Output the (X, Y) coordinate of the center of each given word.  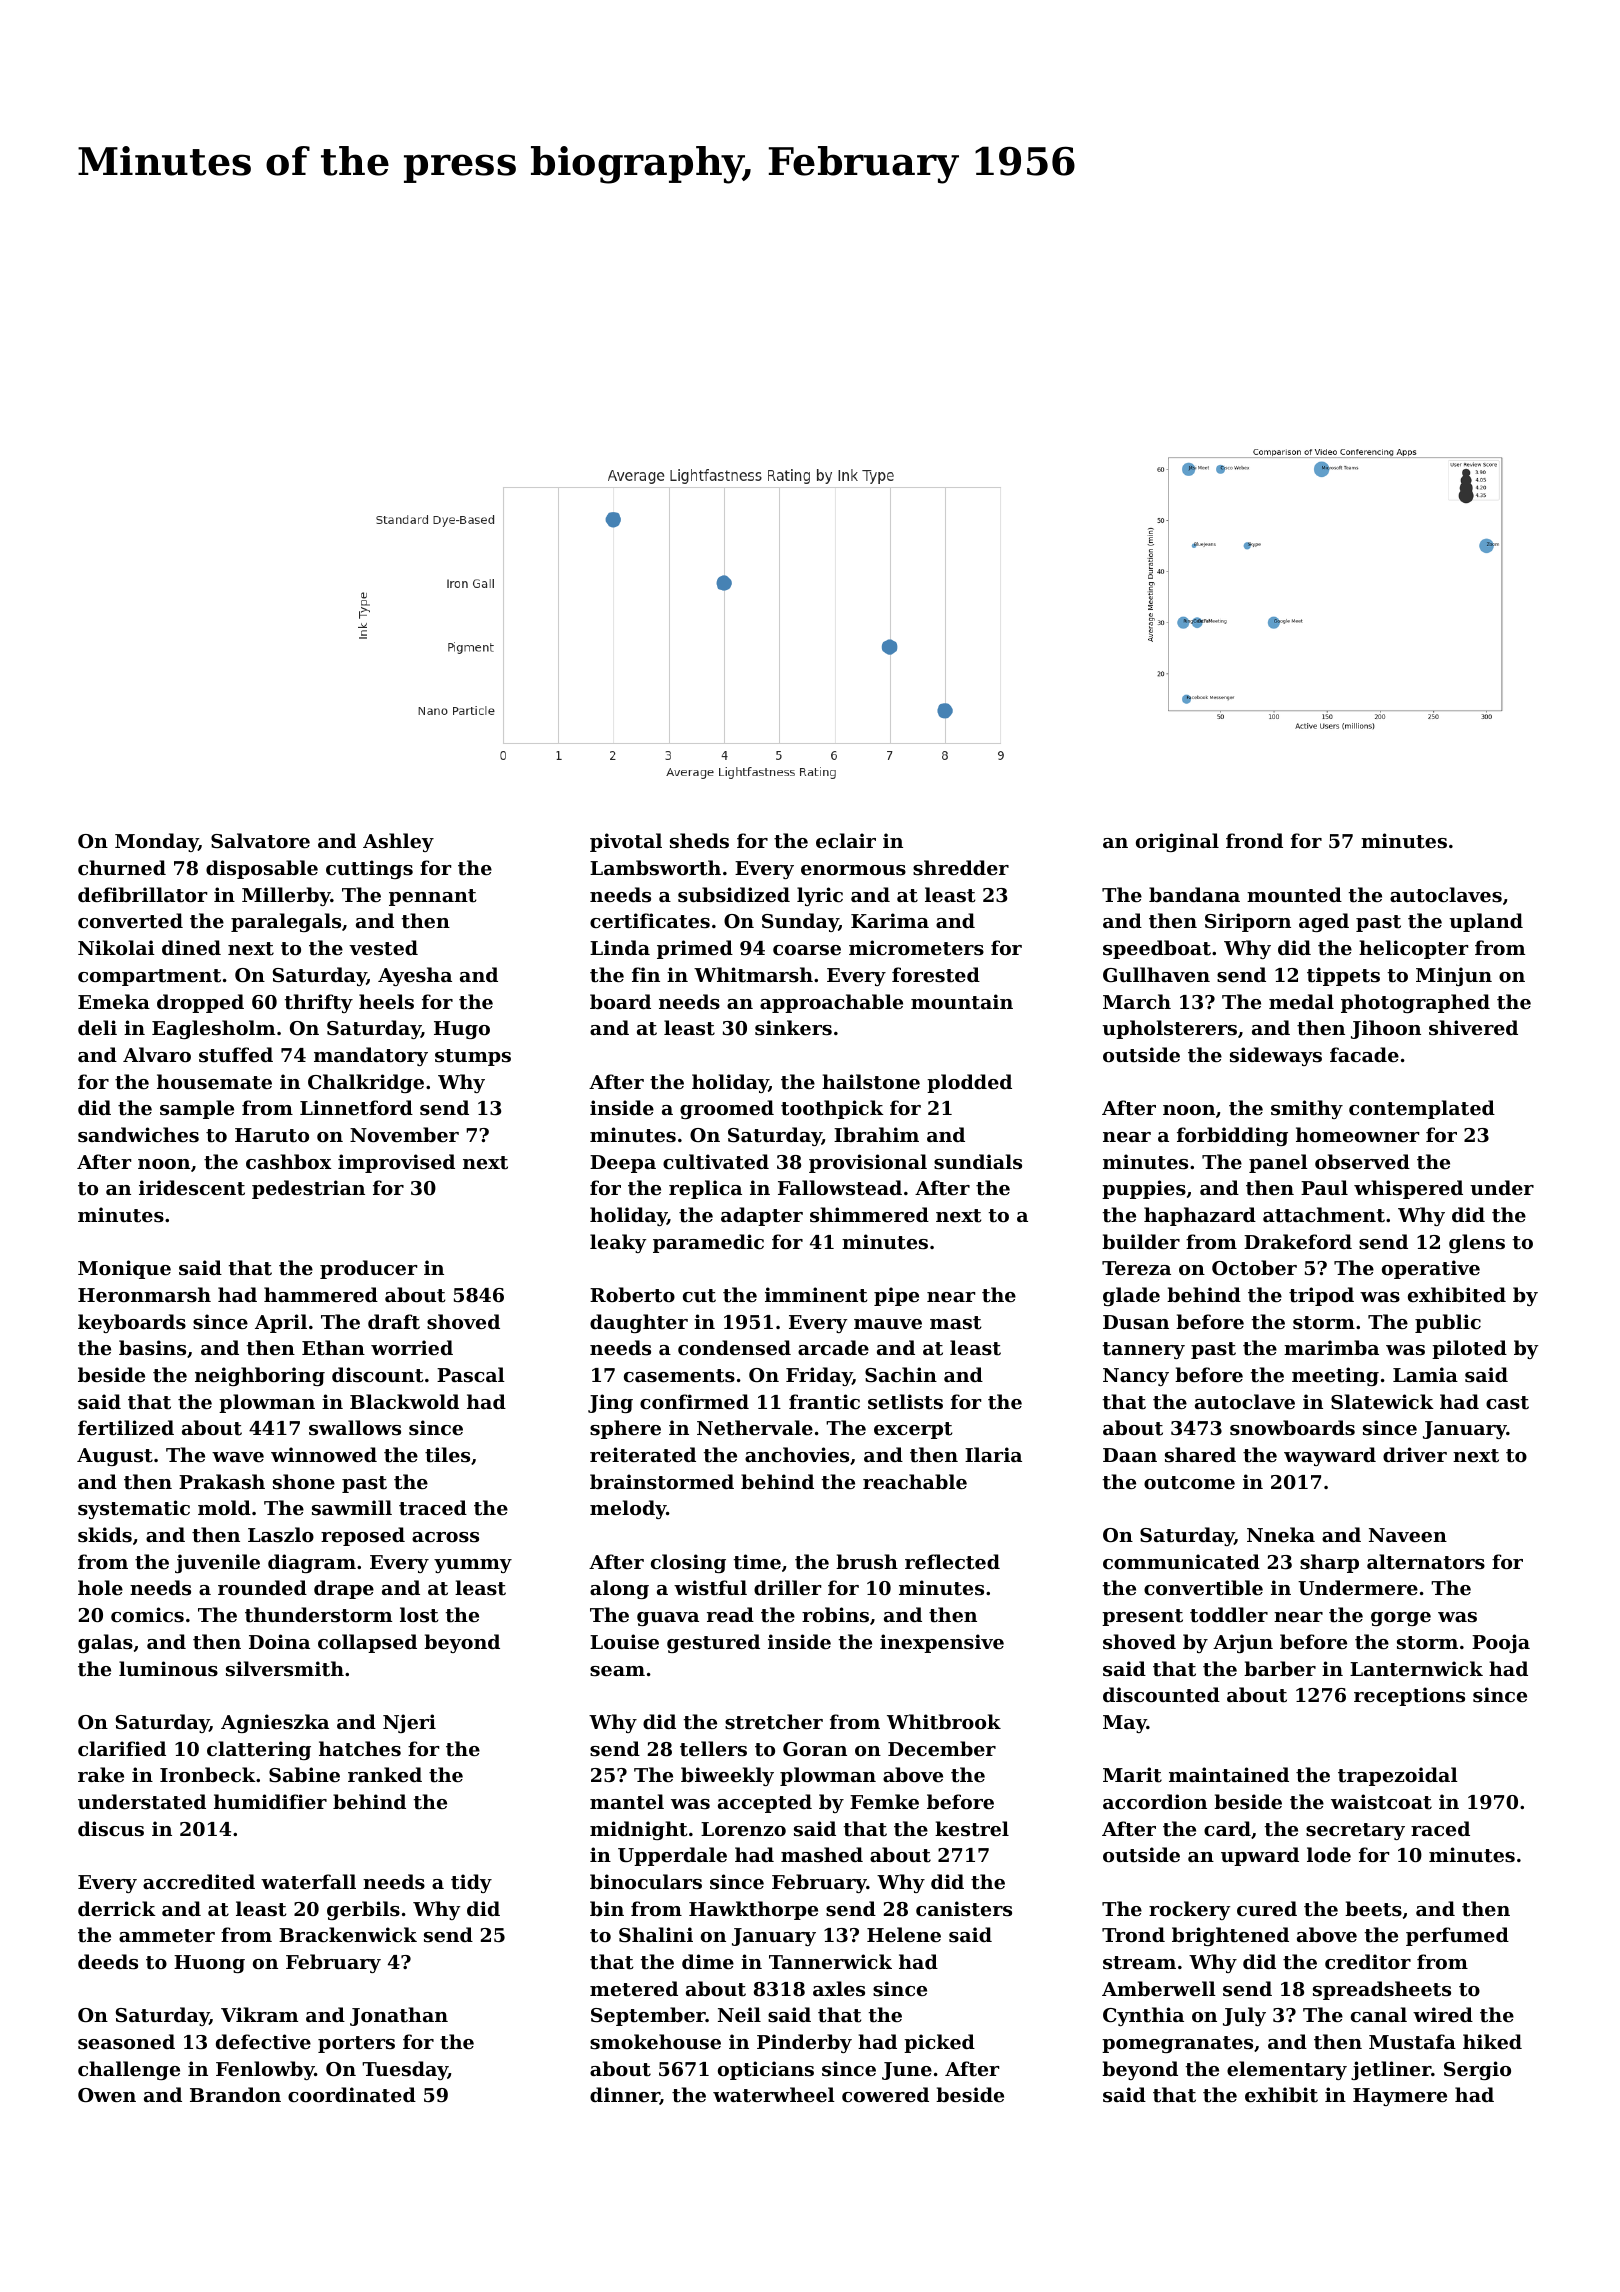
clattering (259, 1750)
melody (628, 1509)
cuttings (369, 869)
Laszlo (281, 1534)
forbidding (1232, 1136)
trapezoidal (1398, 1776)
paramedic (708, 1243)
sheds (699, 840)
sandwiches (138, 1135)
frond (1254, 840)
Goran (815, 1749)
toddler (1229, 1614)
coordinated (352, 2095)
